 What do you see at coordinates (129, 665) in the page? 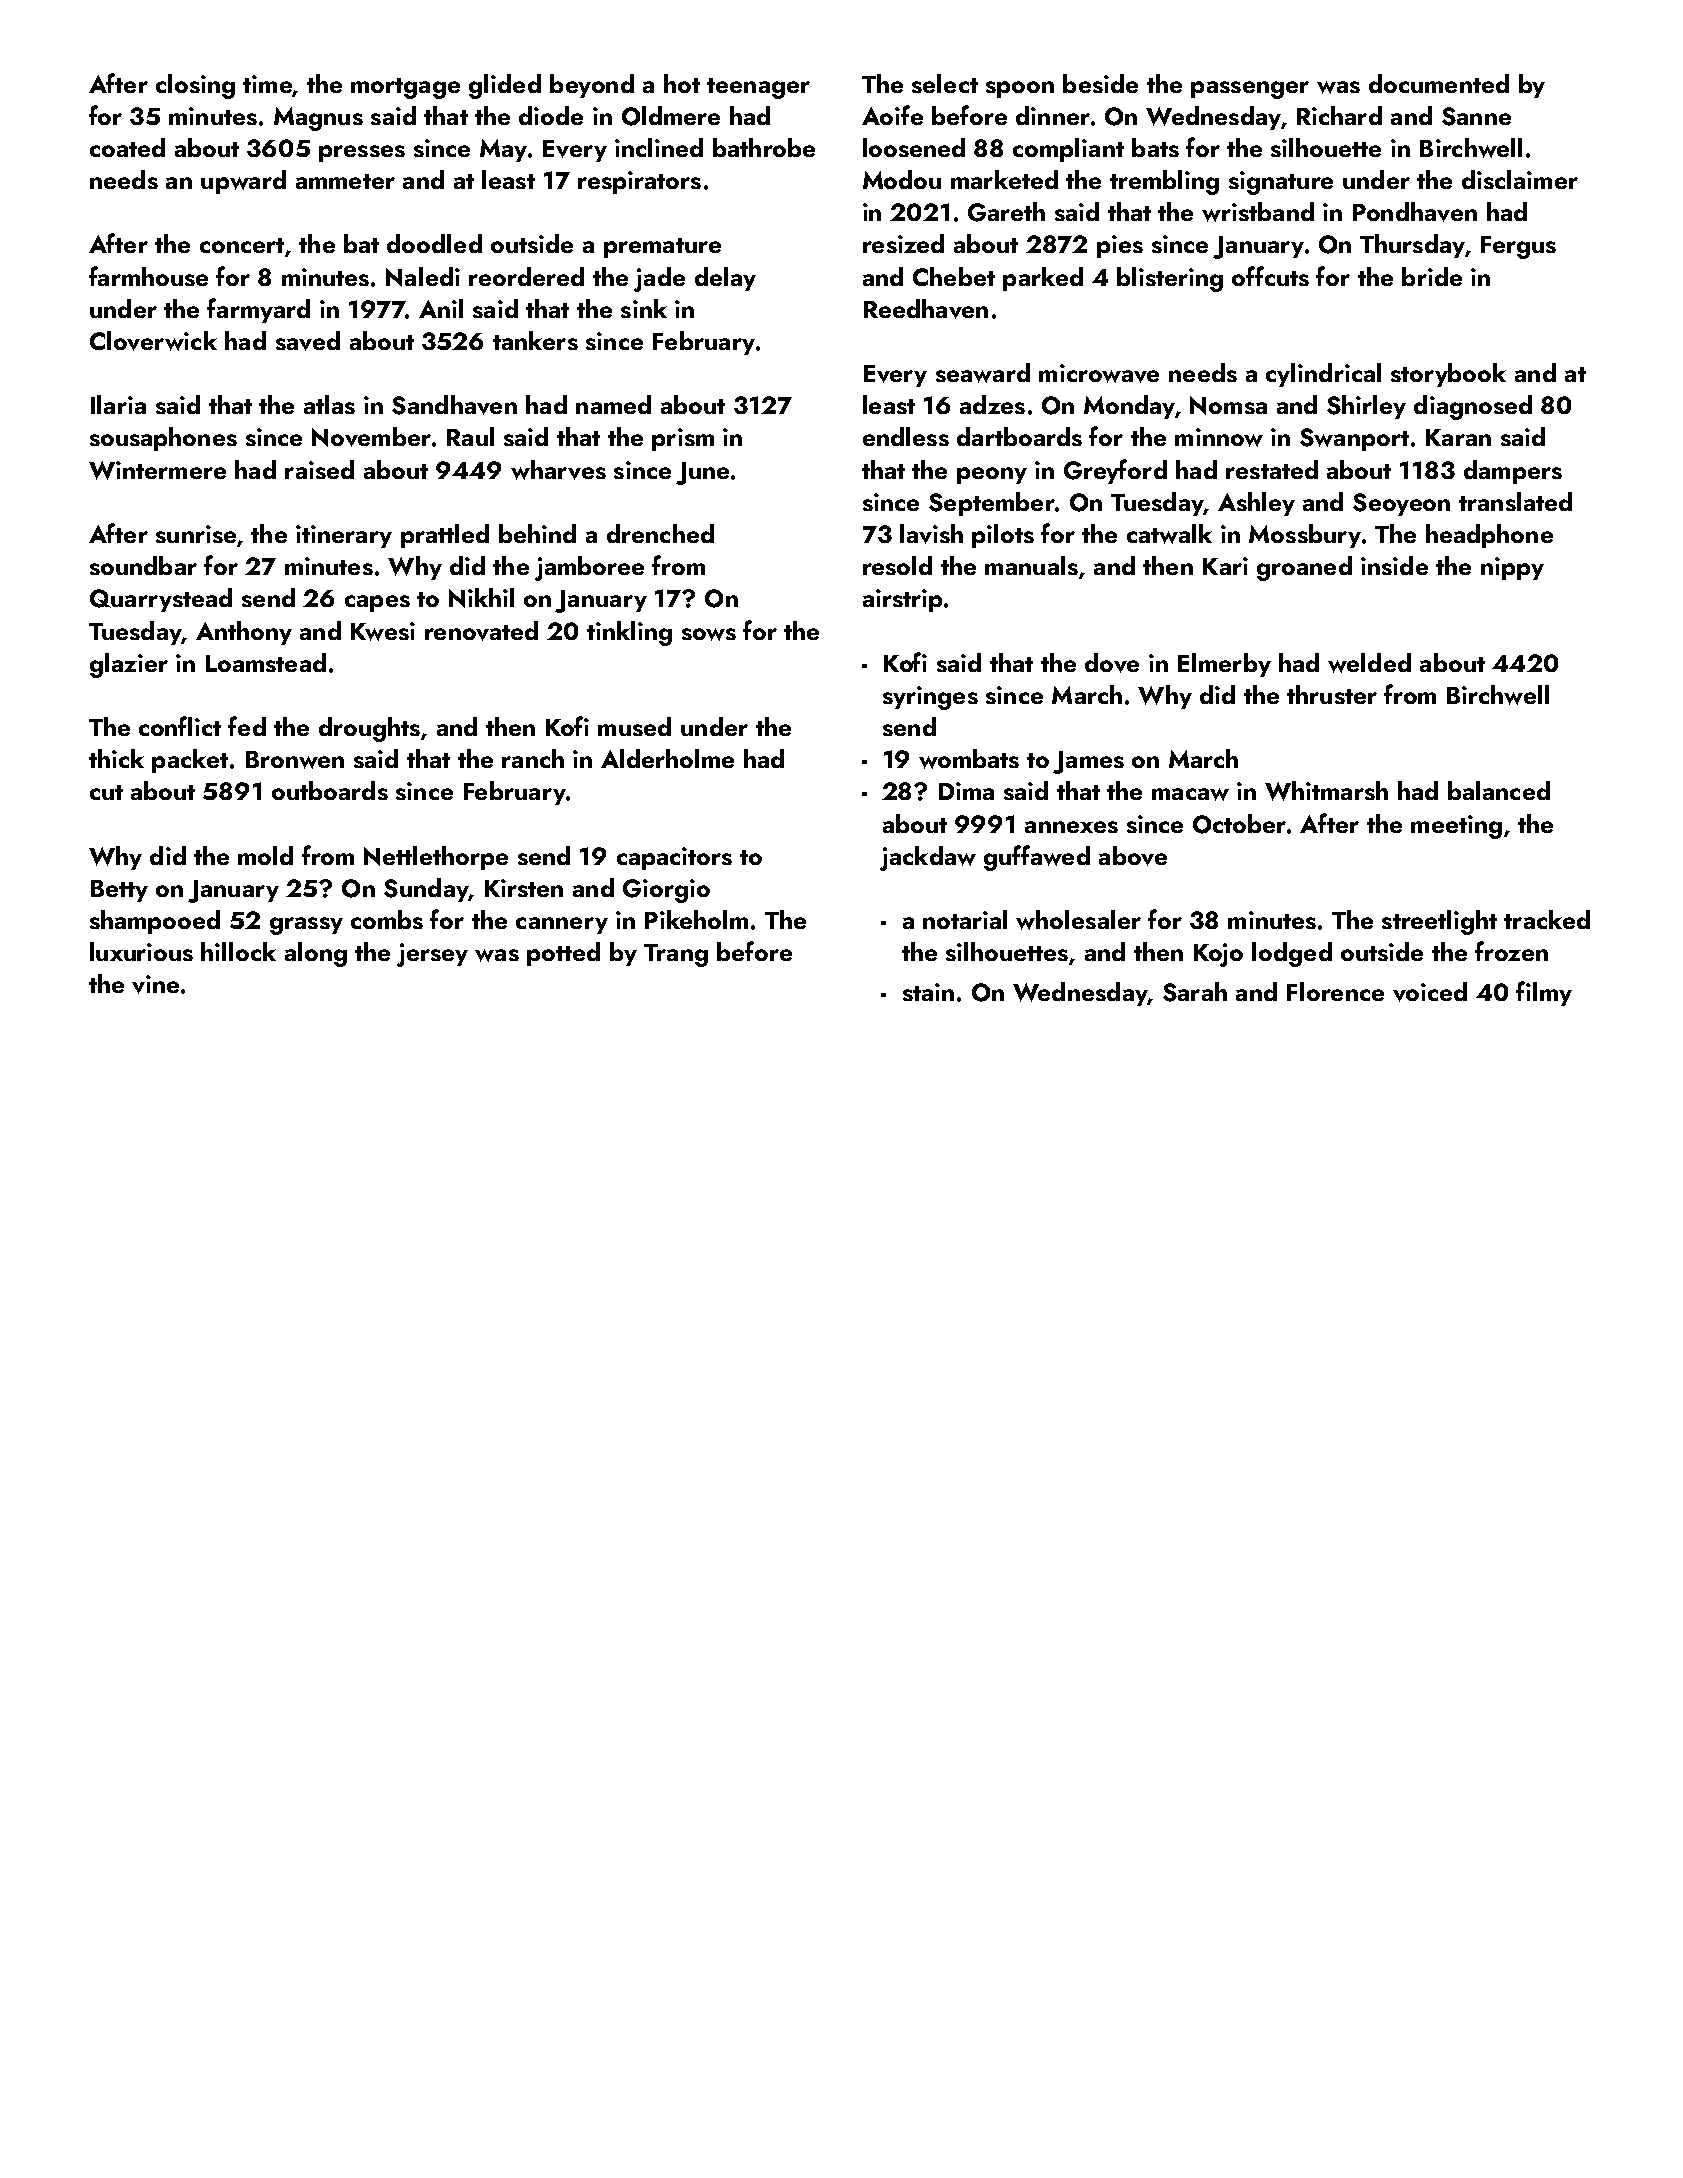
I see `glazier` at bounding box center [129, 665].
